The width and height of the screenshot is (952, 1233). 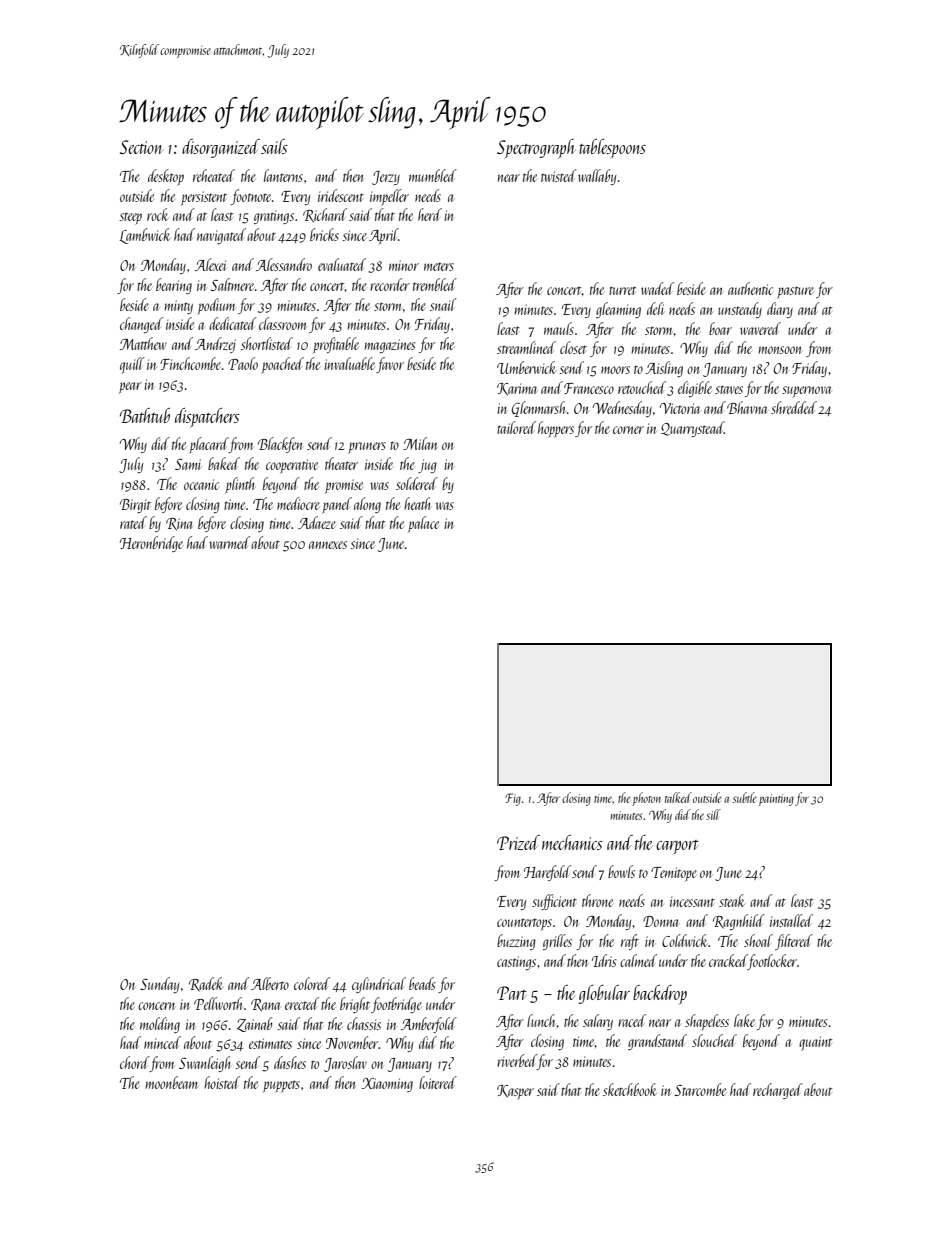 I want to click on installed, so click(x=791, y=920).
